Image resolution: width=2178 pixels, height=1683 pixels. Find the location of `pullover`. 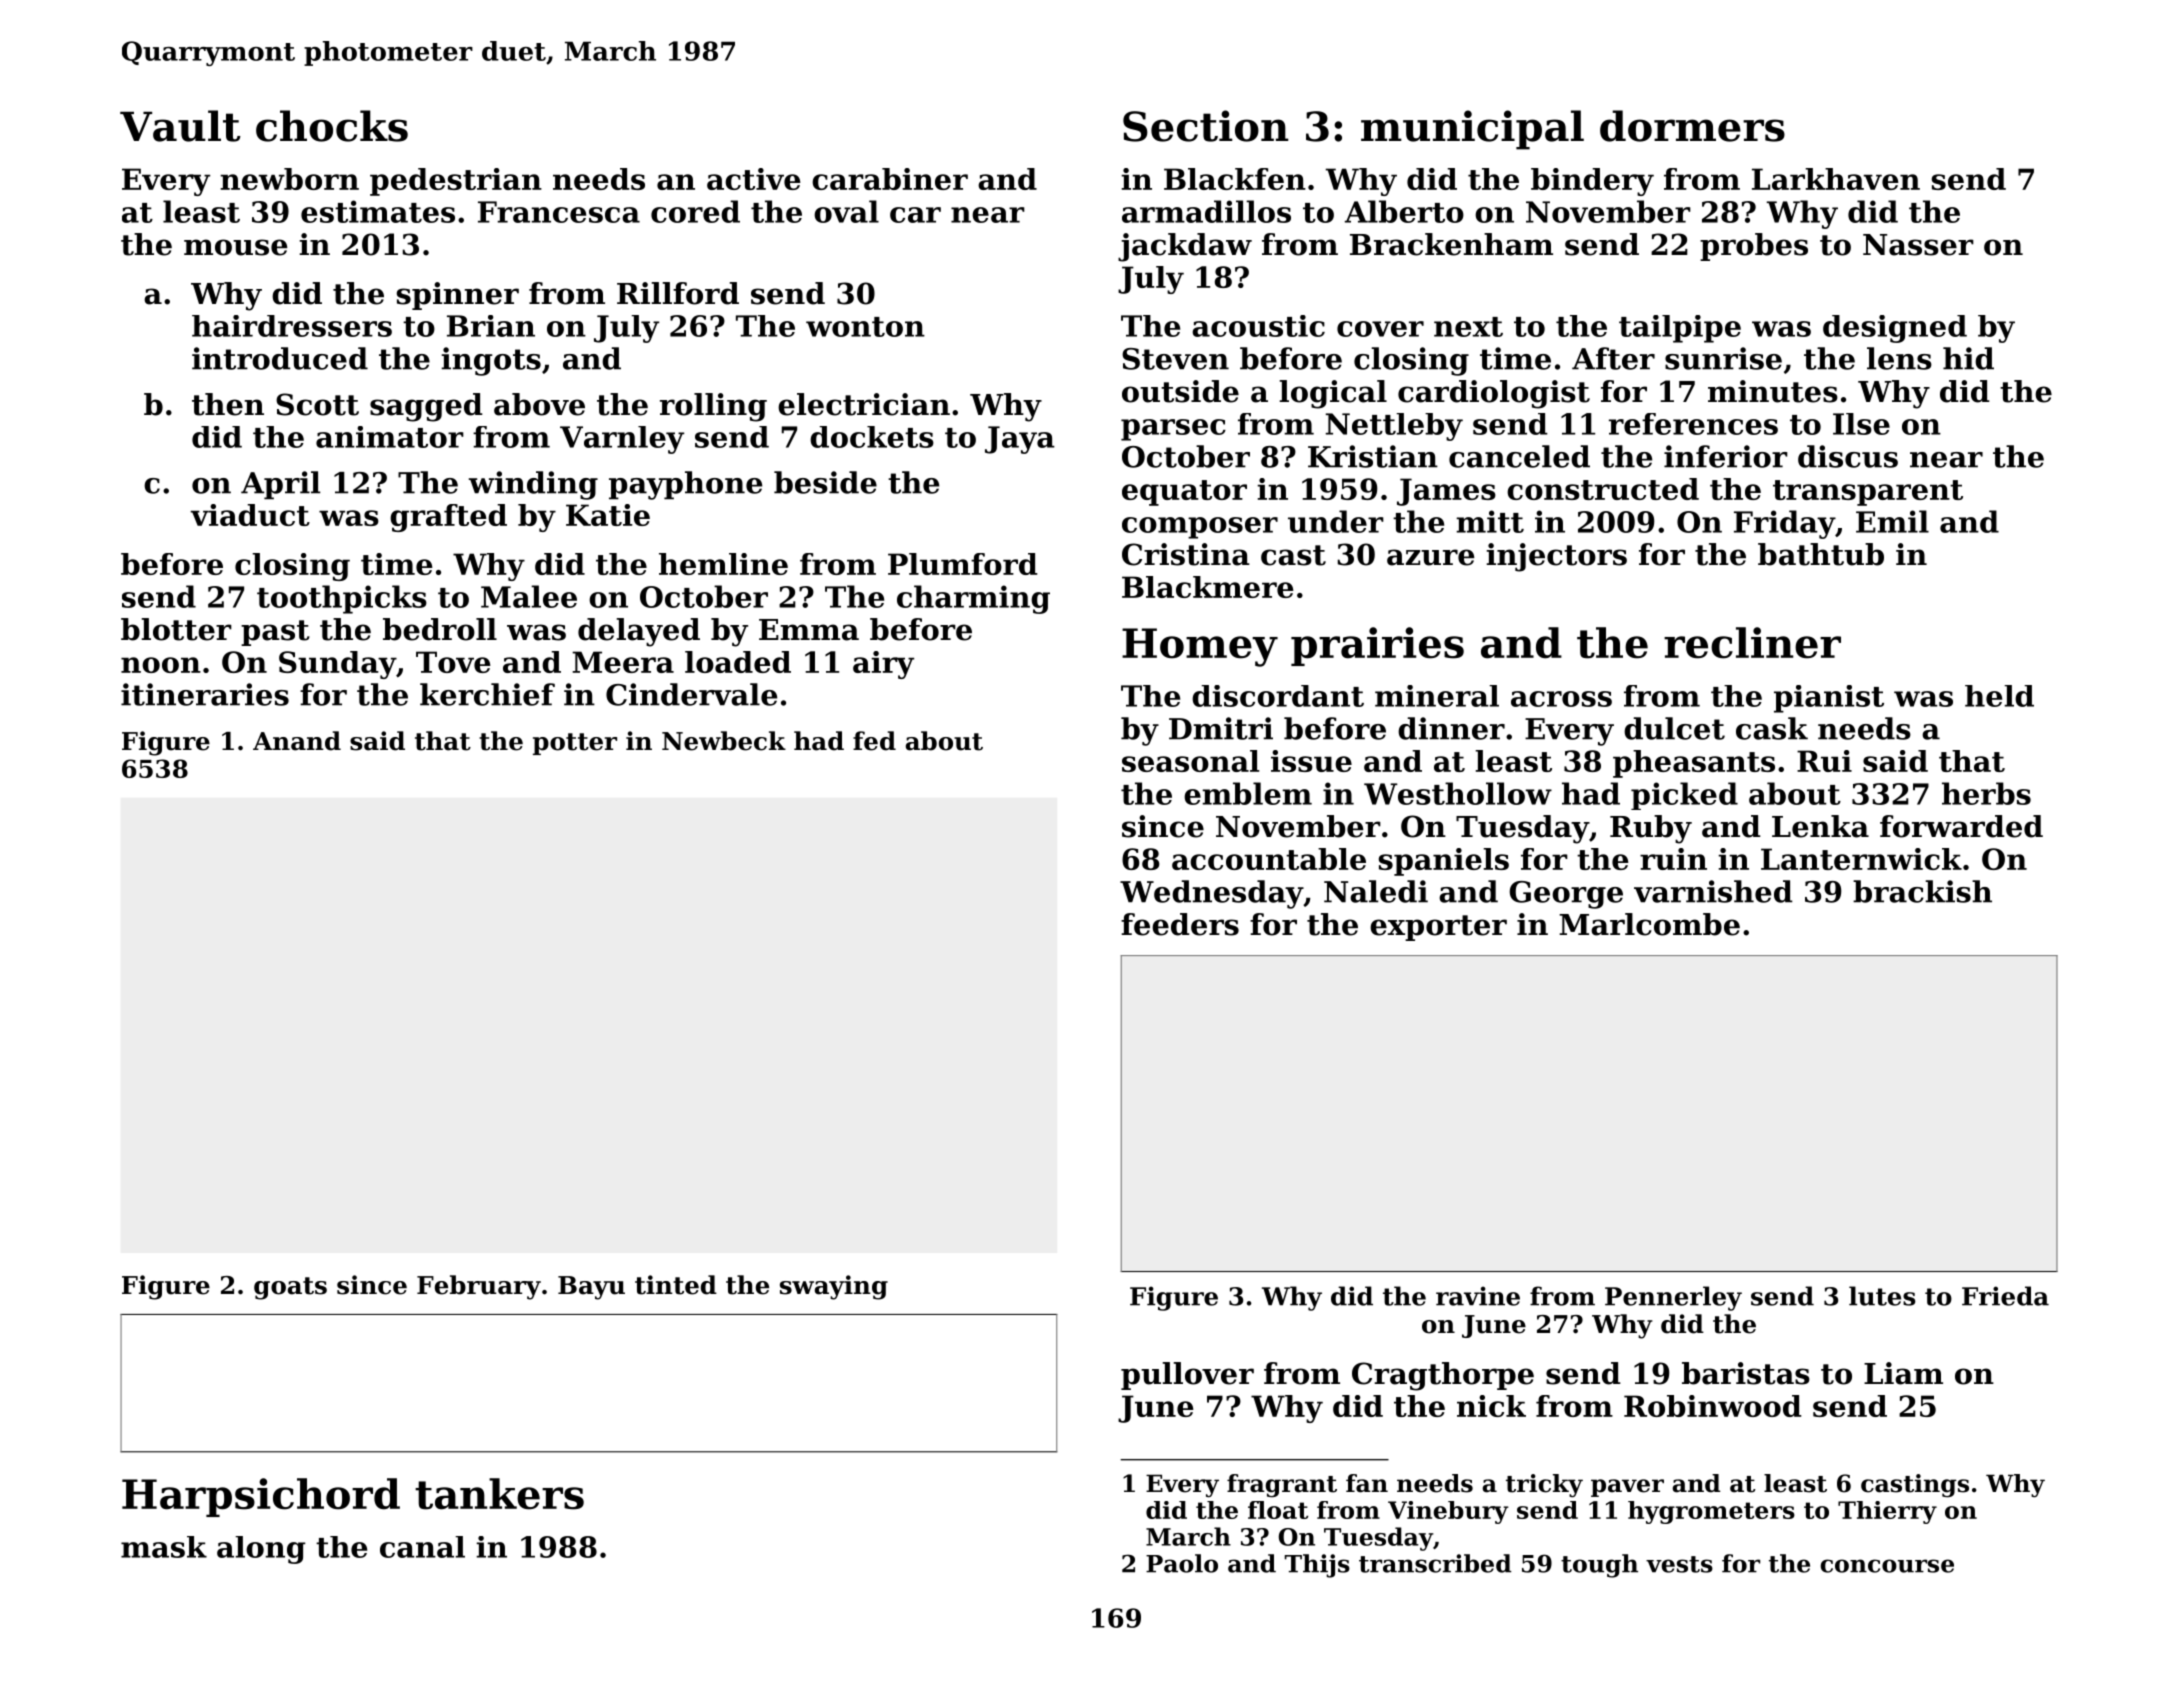

pullover is located at coordinates (1187, 1376).
